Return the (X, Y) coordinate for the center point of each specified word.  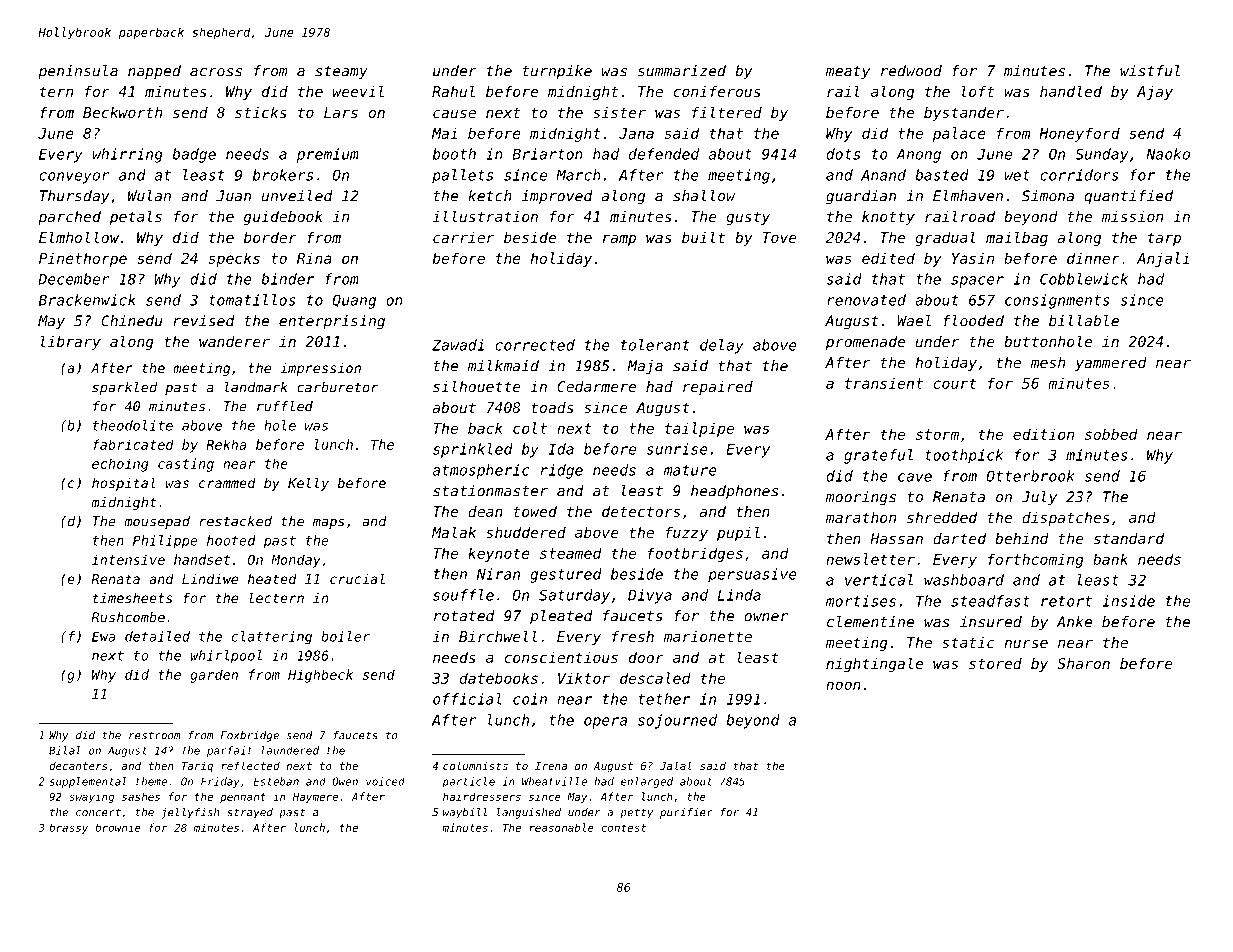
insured (991, 622)
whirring (127, 155)
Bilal (64, 750)
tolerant (655, 345)
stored (995, 663)
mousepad (157, 522)
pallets (462, 176)
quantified (1128, 197)
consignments (1057, 301)
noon (843, 685)
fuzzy (687, 534)
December (74, 279)
